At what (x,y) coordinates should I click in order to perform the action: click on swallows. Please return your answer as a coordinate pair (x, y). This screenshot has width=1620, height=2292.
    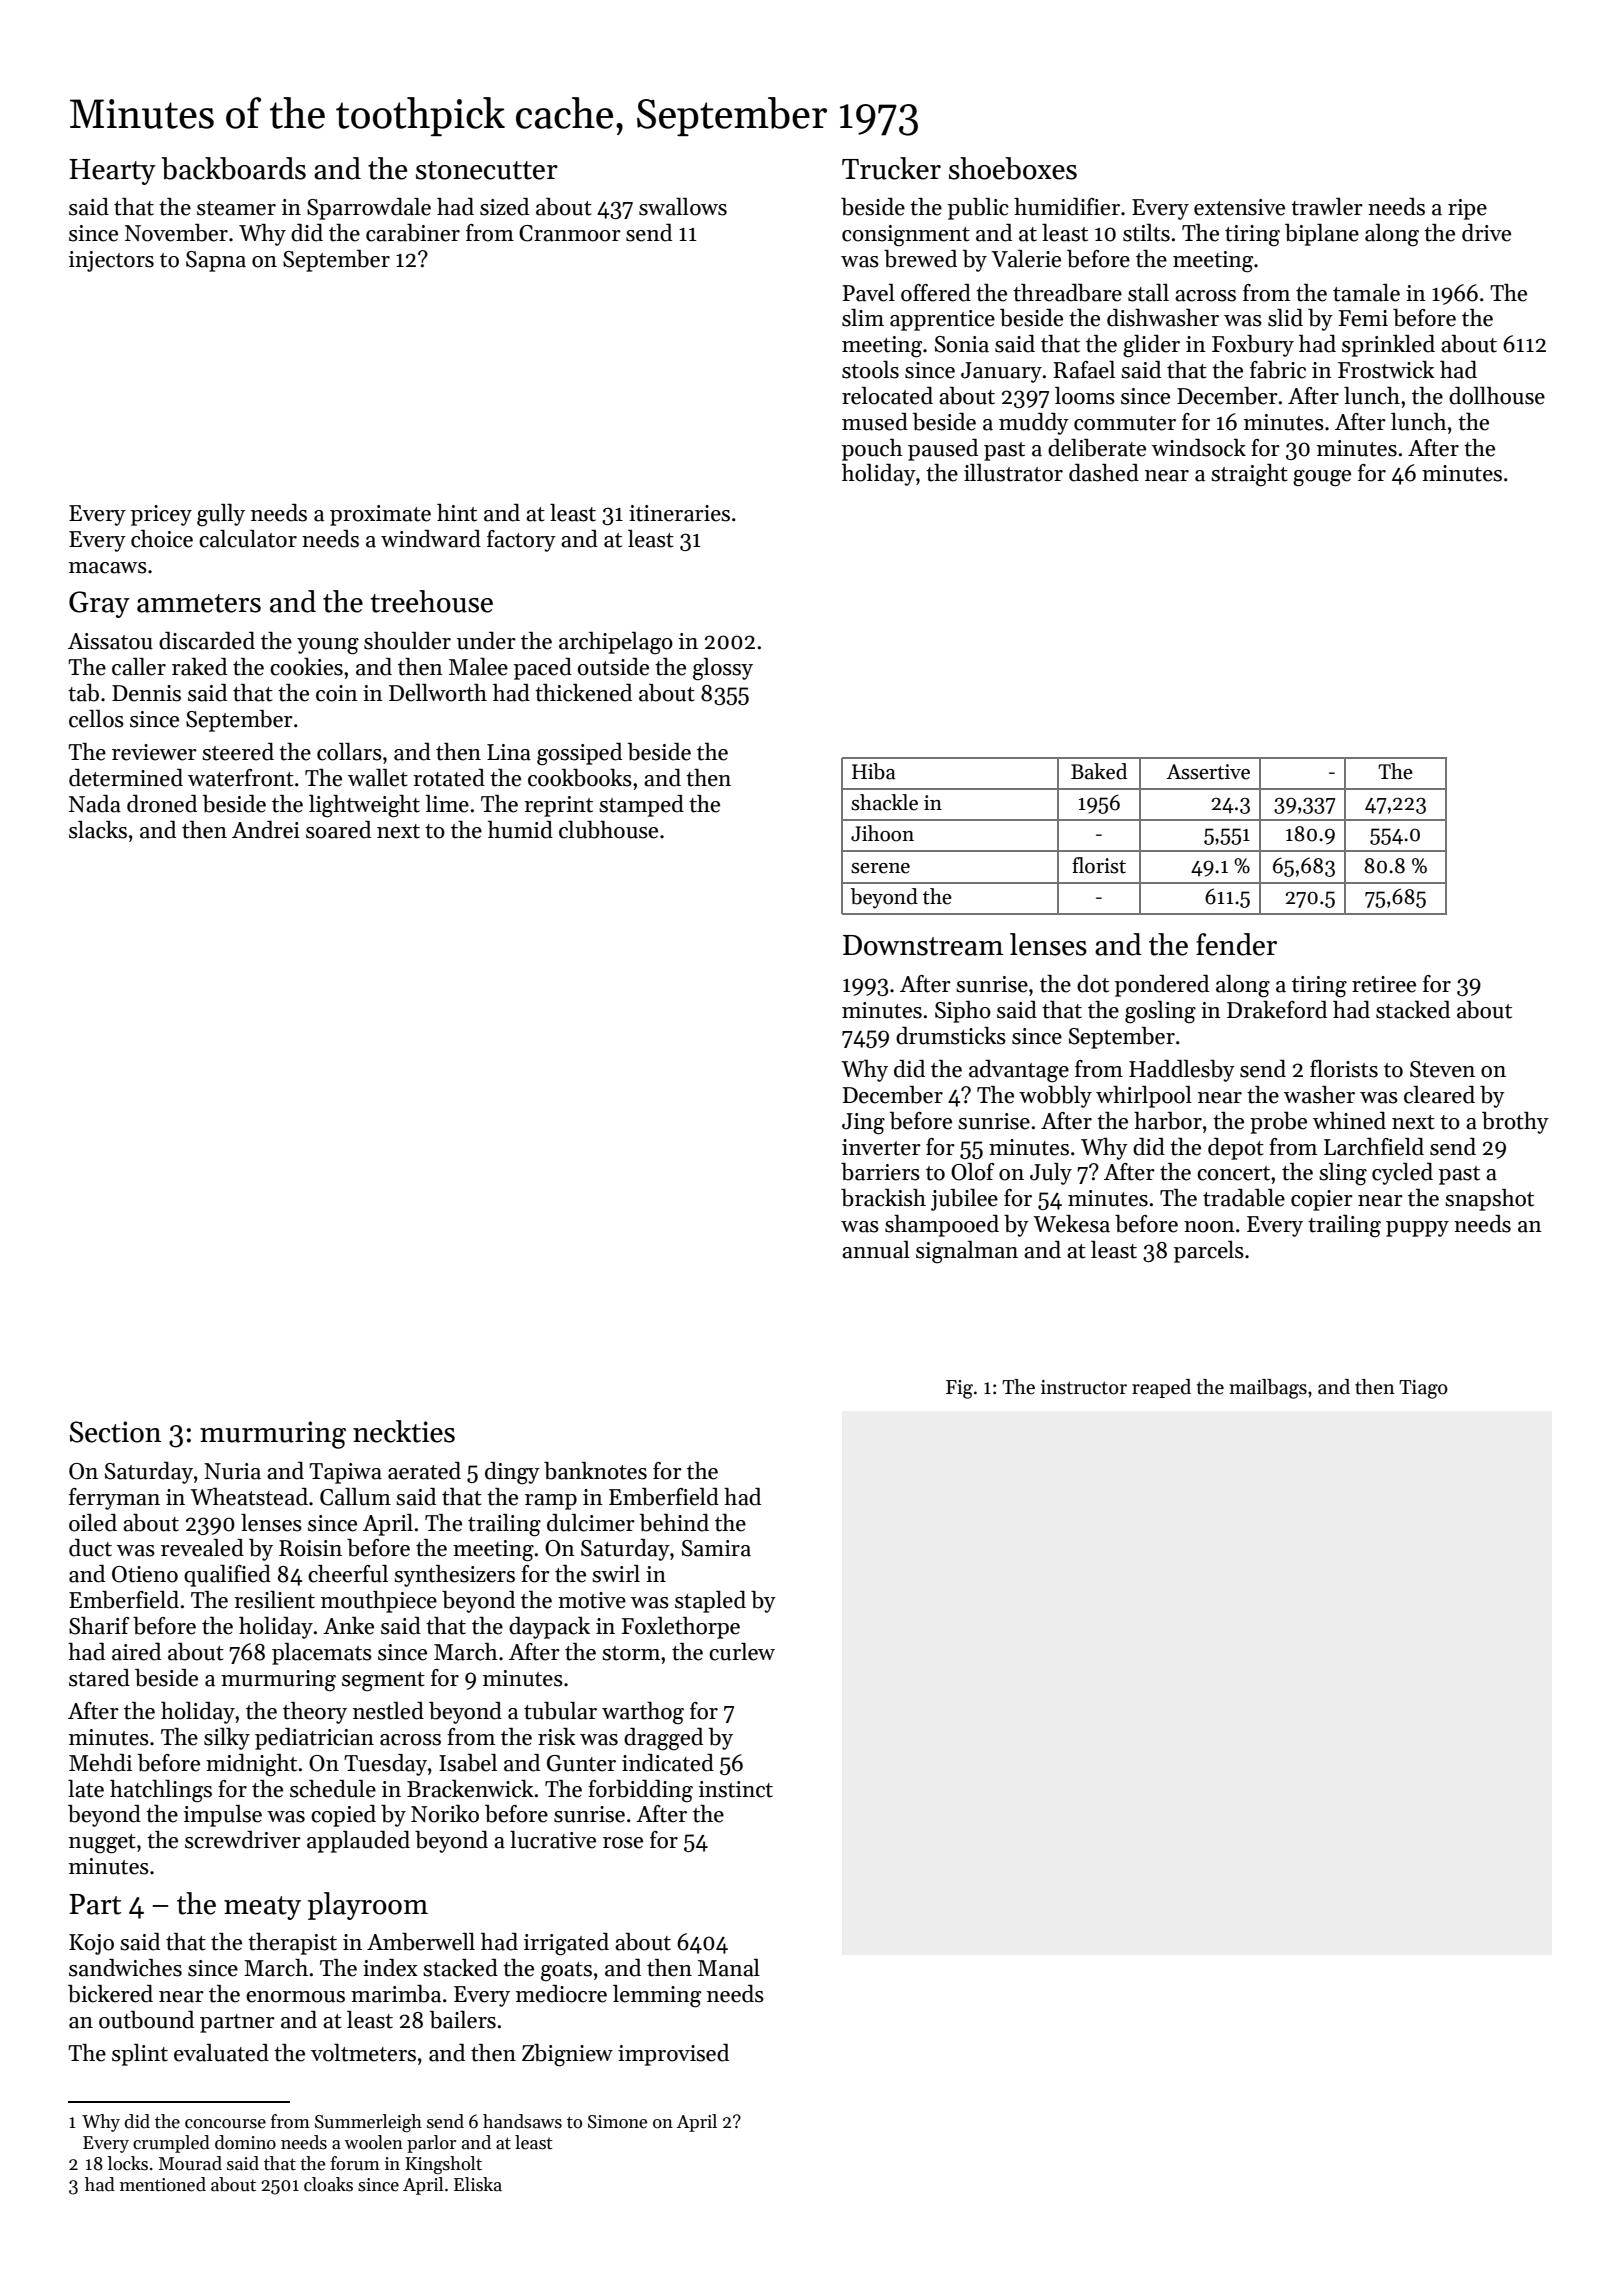
    Looking at the image, I should click on (683, 207).
